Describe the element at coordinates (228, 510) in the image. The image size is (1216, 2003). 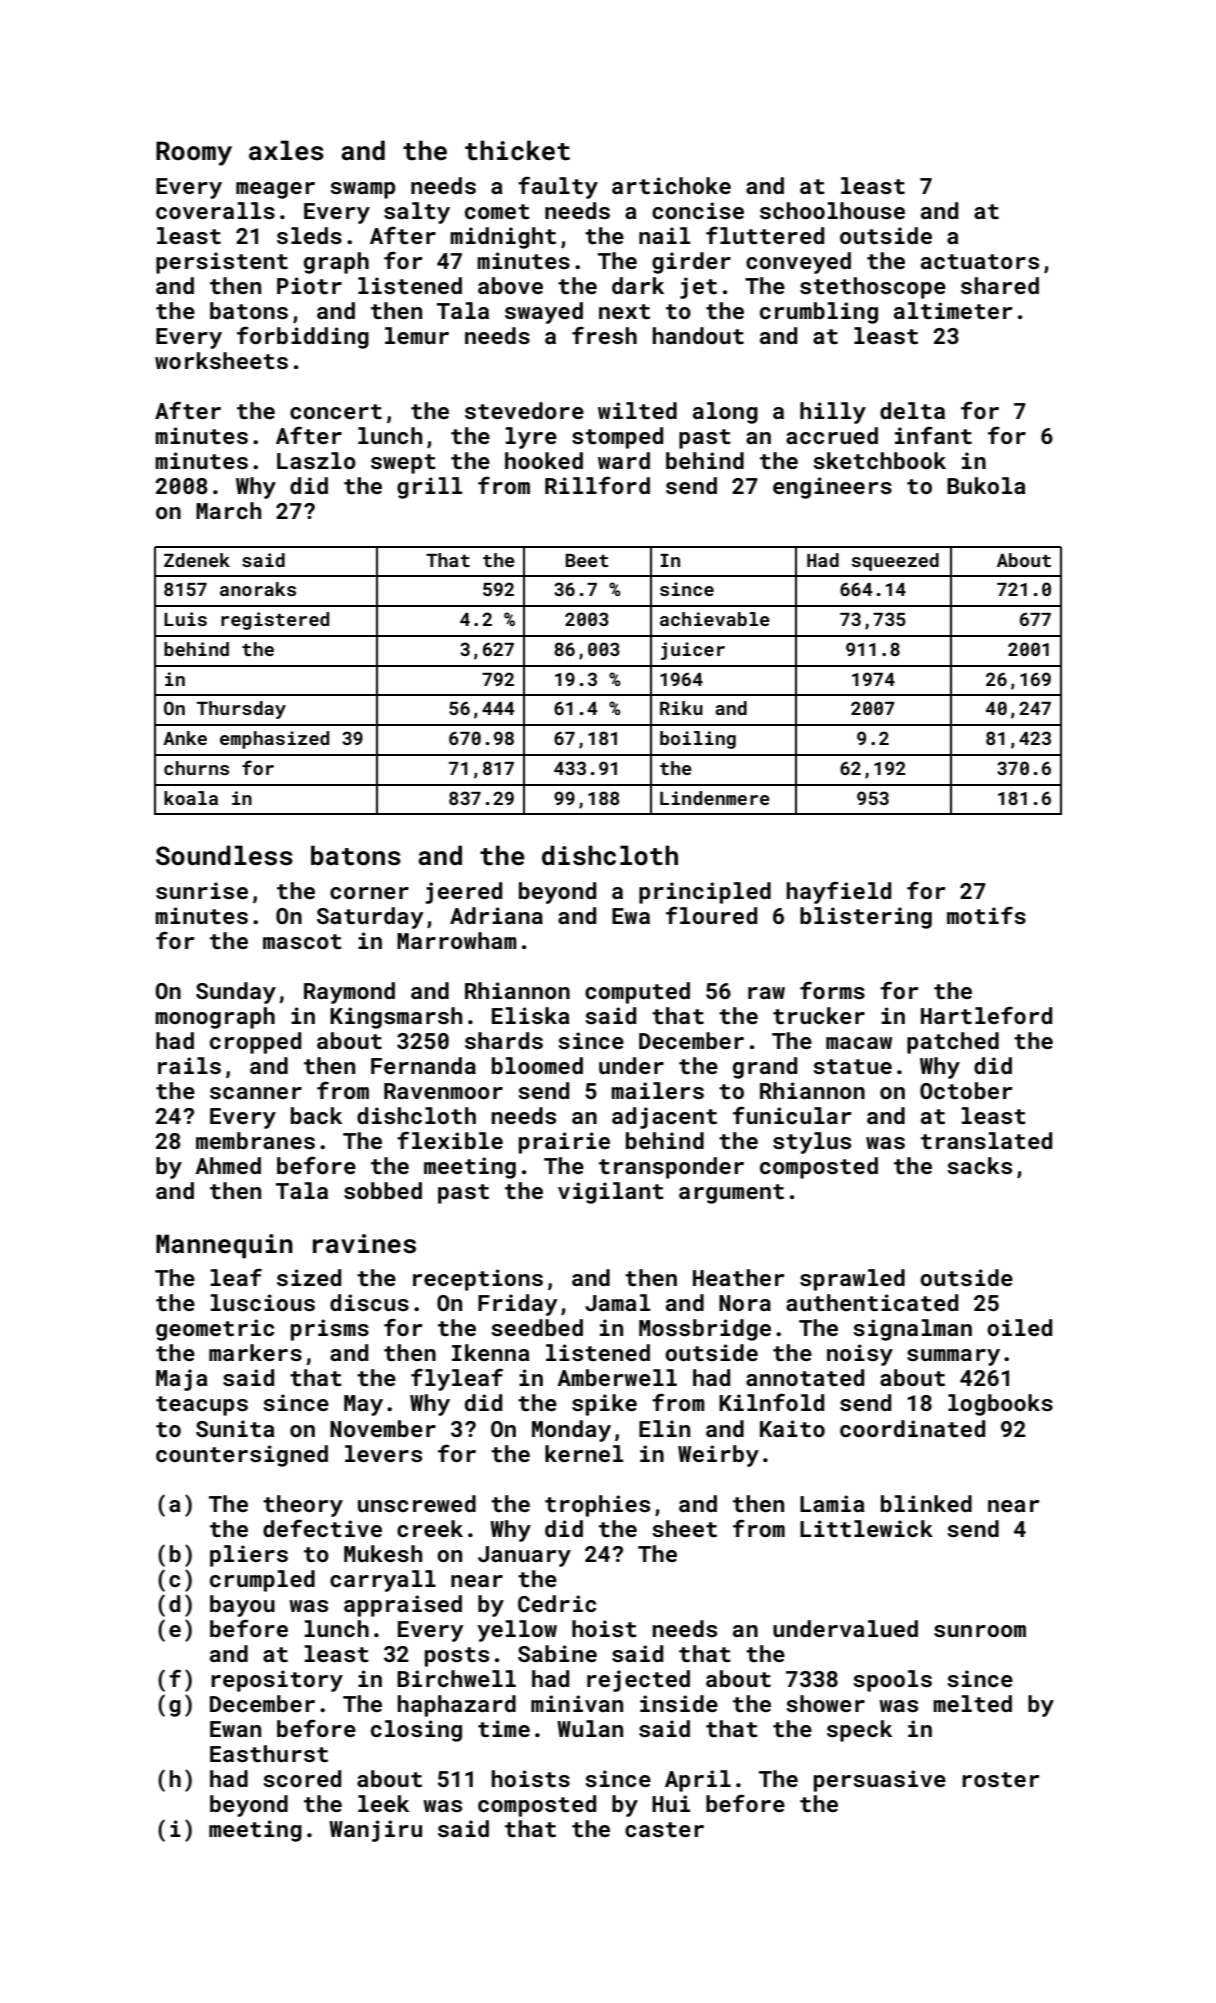
I see `March` at that location.
